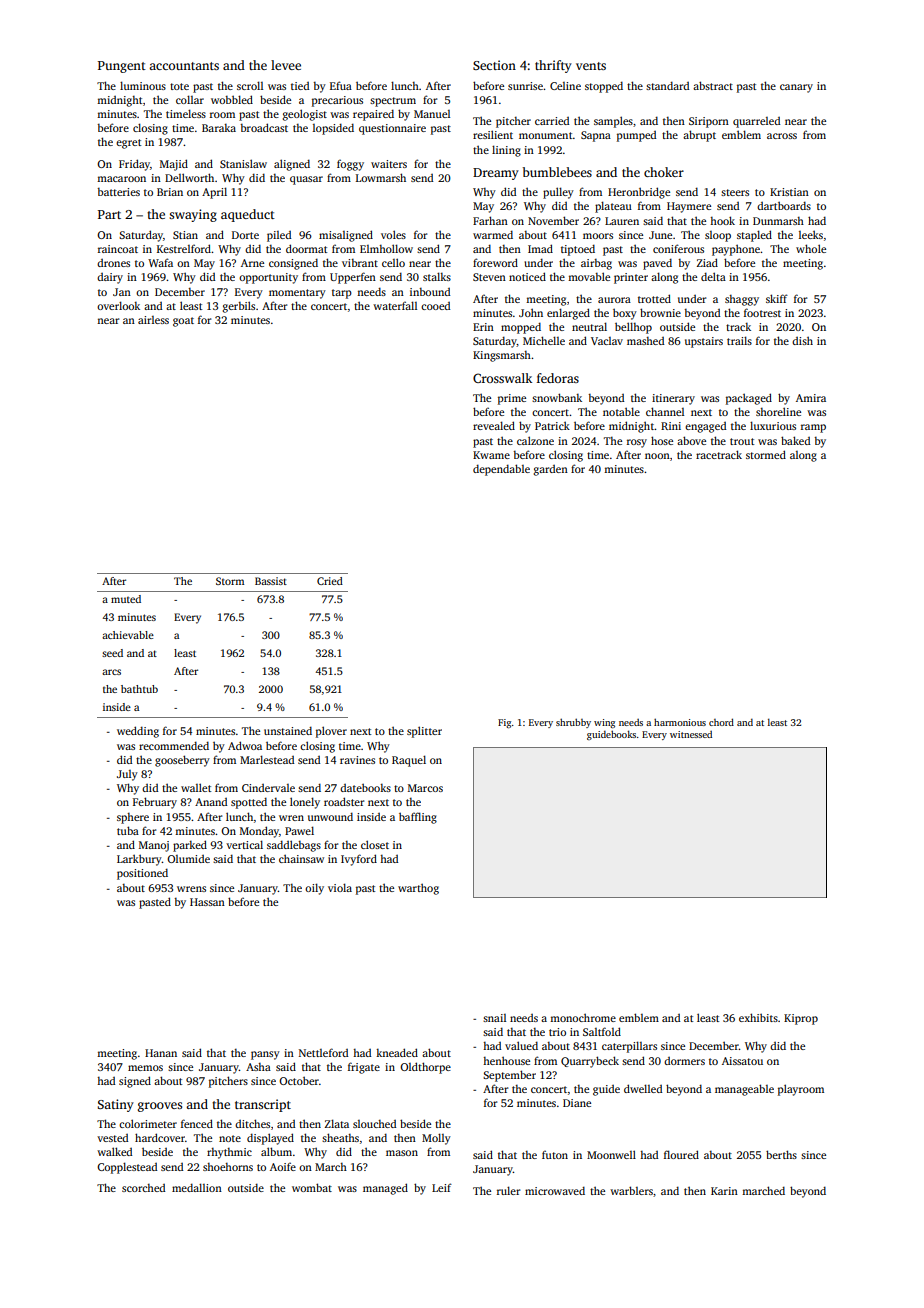  I want to click on snail, so click(494, 1018).
